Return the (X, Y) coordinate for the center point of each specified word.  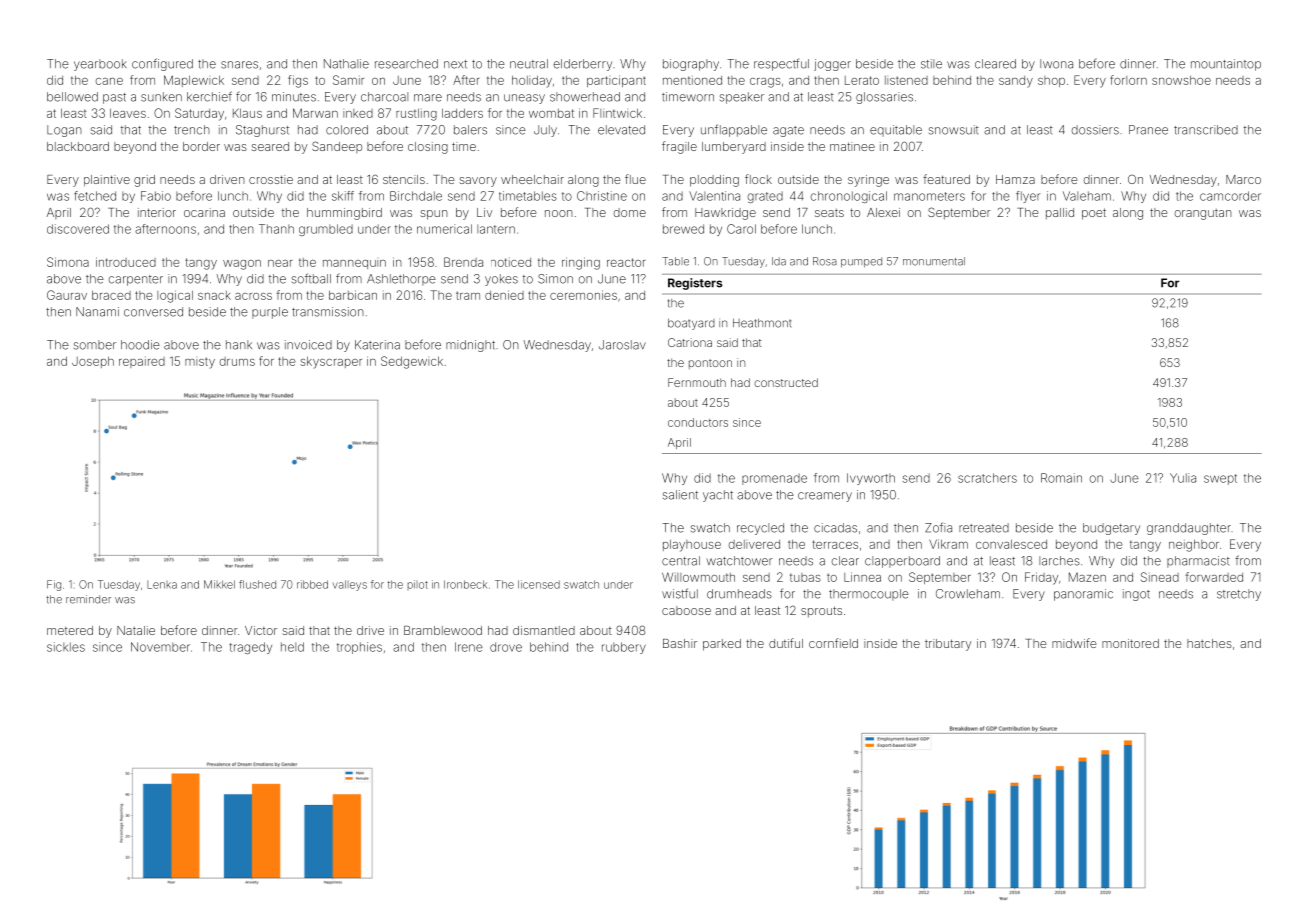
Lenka (162, 585)
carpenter (136, 280)
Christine (602, 196)
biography (691, 65)
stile (931, 64)
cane (109, 81)
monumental (934, 261)
